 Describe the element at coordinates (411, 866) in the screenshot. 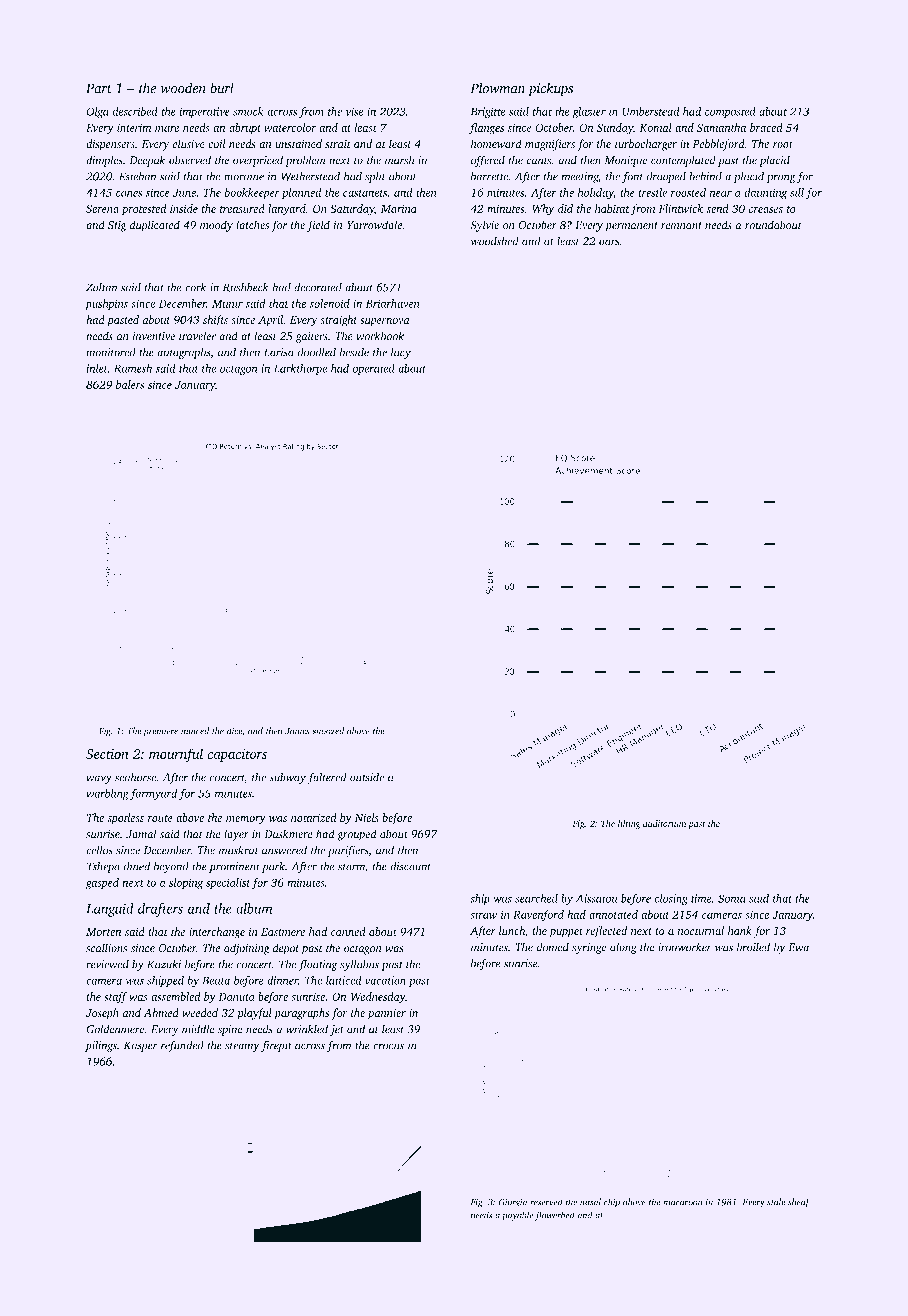

I see `discount` at that location.
